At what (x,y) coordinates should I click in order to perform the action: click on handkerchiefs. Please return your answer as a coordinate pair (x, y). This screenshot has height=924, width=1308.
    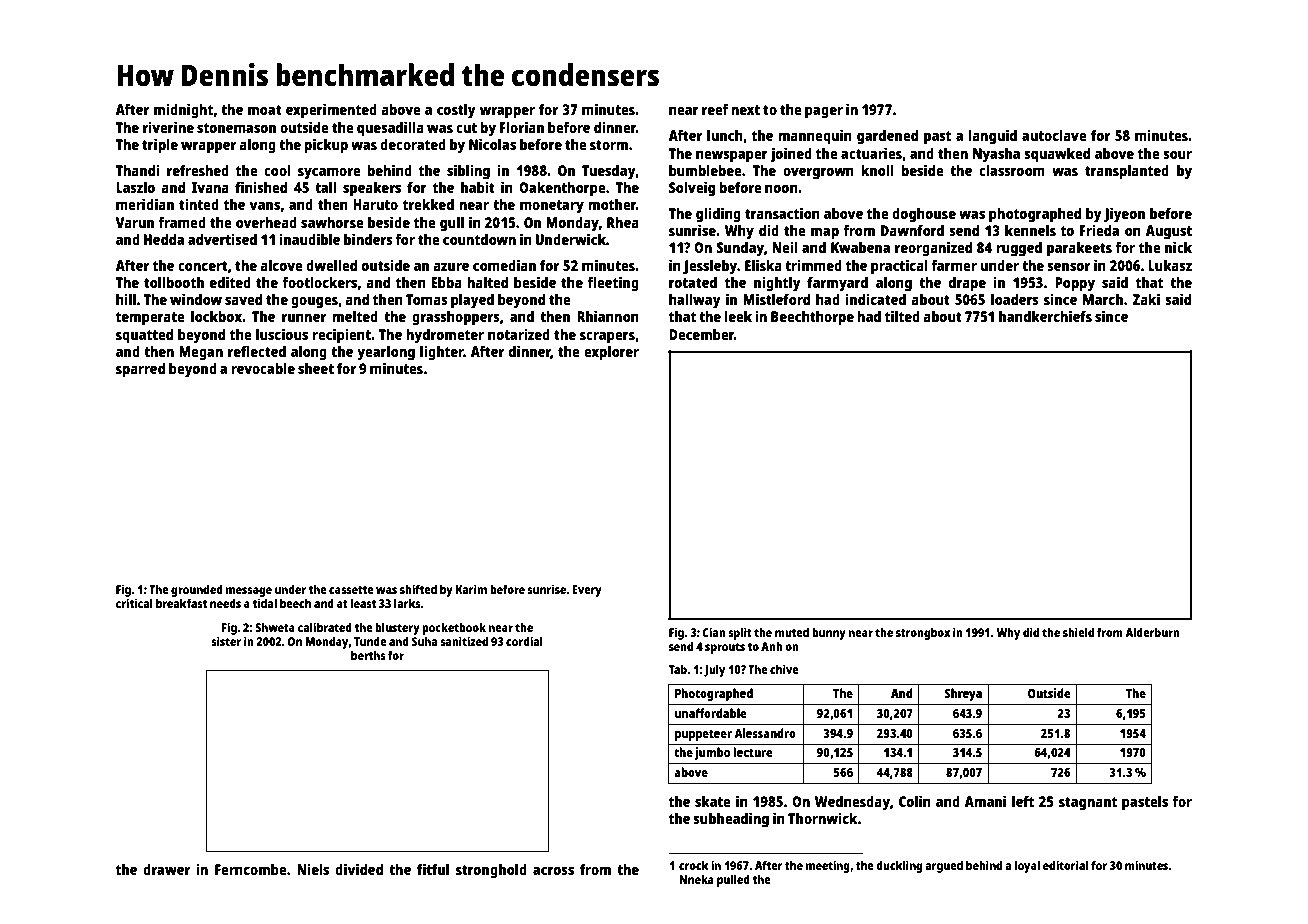
    Looking at the image, I should click on (1045, 316).
